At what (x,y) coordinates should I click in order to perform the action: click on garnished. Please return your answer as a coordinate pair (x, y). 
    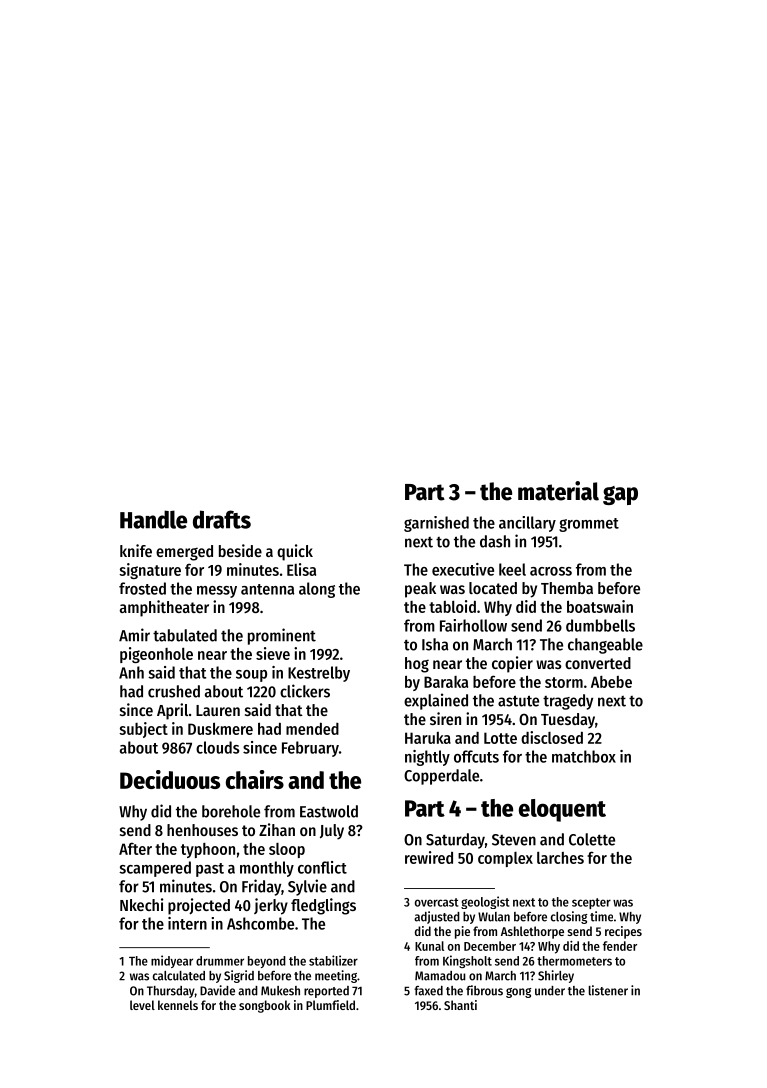
    Looking at the image, I should click on (436, 524).
